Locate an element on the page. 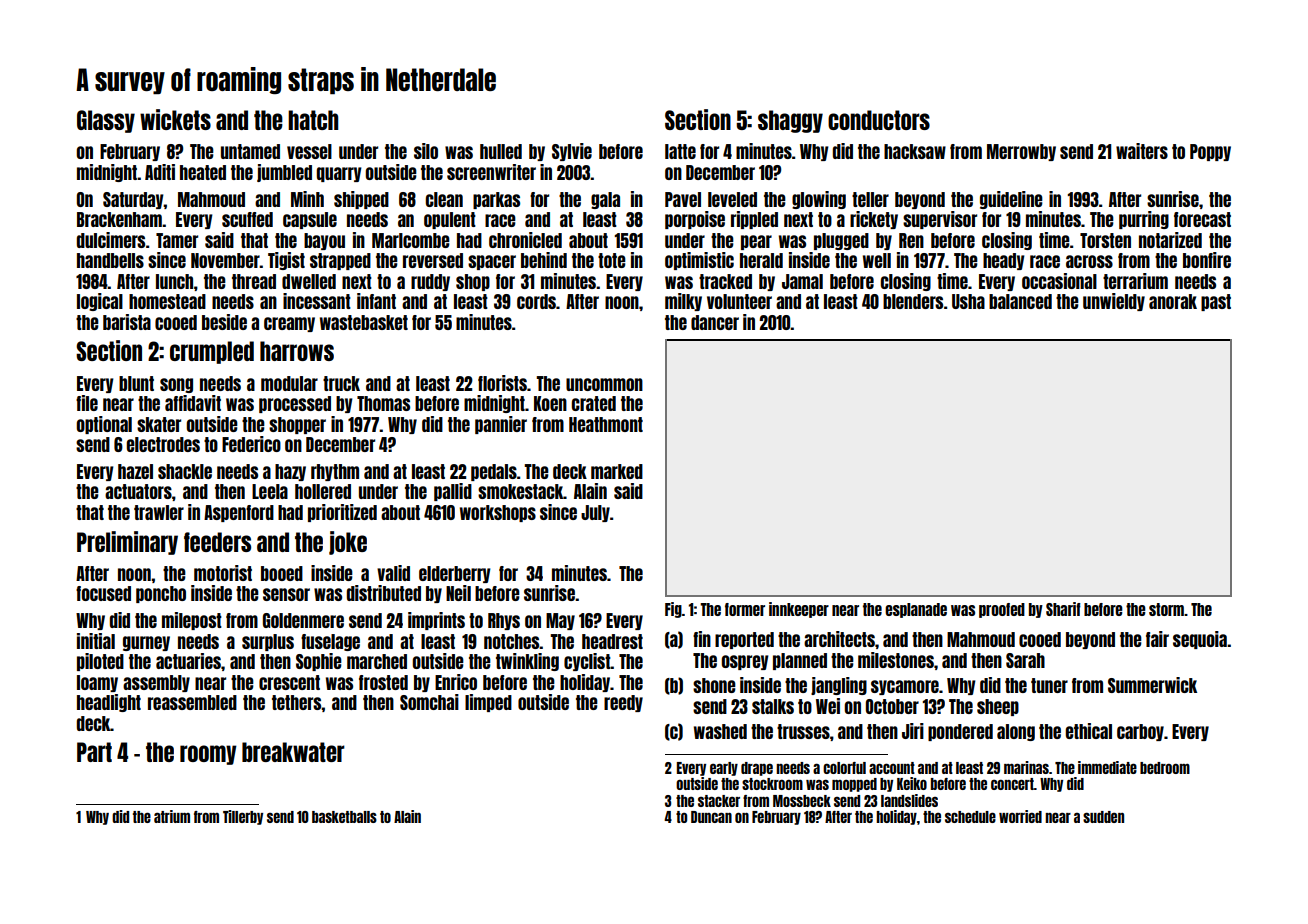  truck is located at coordinates (341, 383).
